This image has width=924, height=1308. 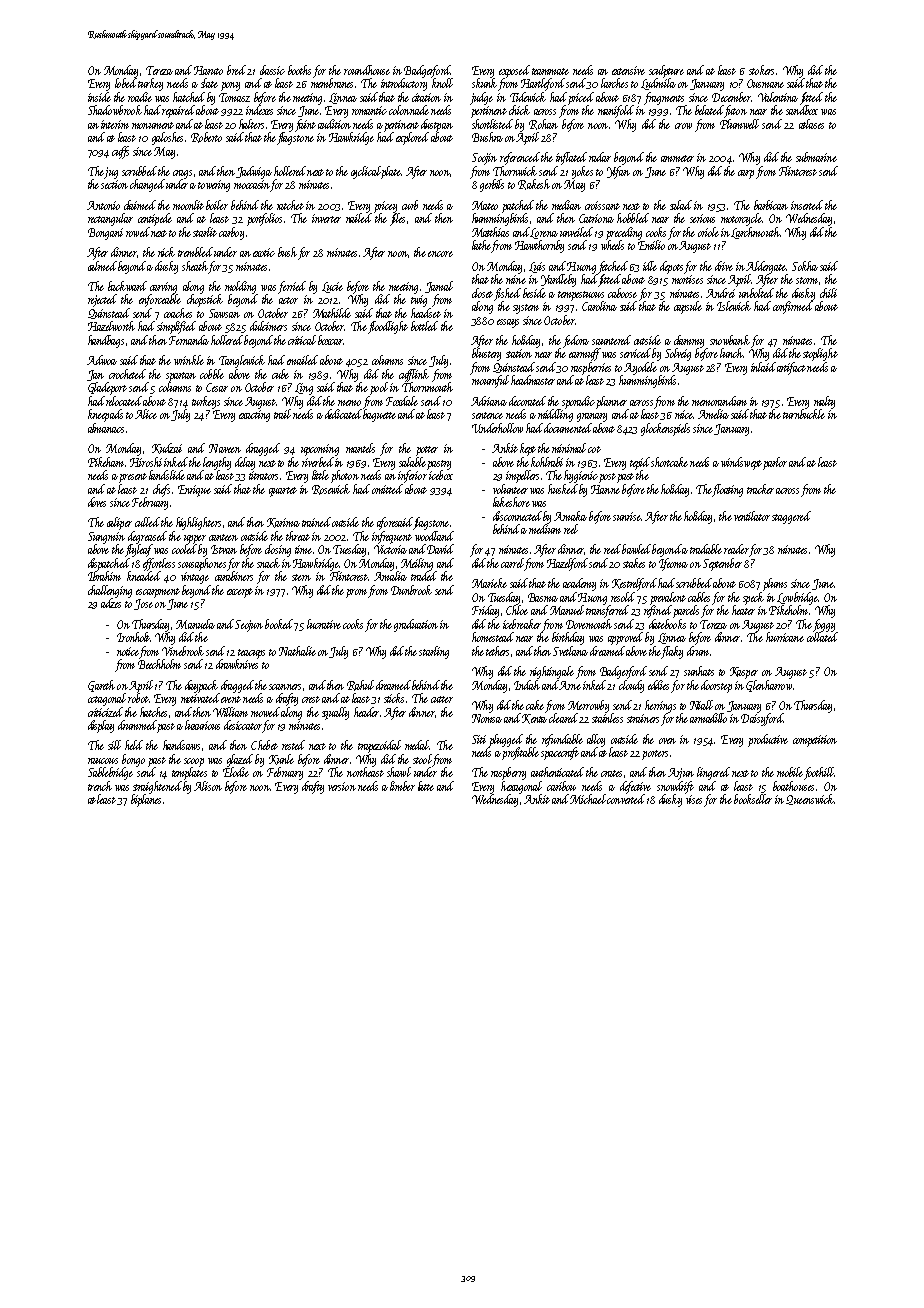 What do you see at coordinates (427, 387) in the image?
I see `Thornmouth` at bounding box center [427, 387].
